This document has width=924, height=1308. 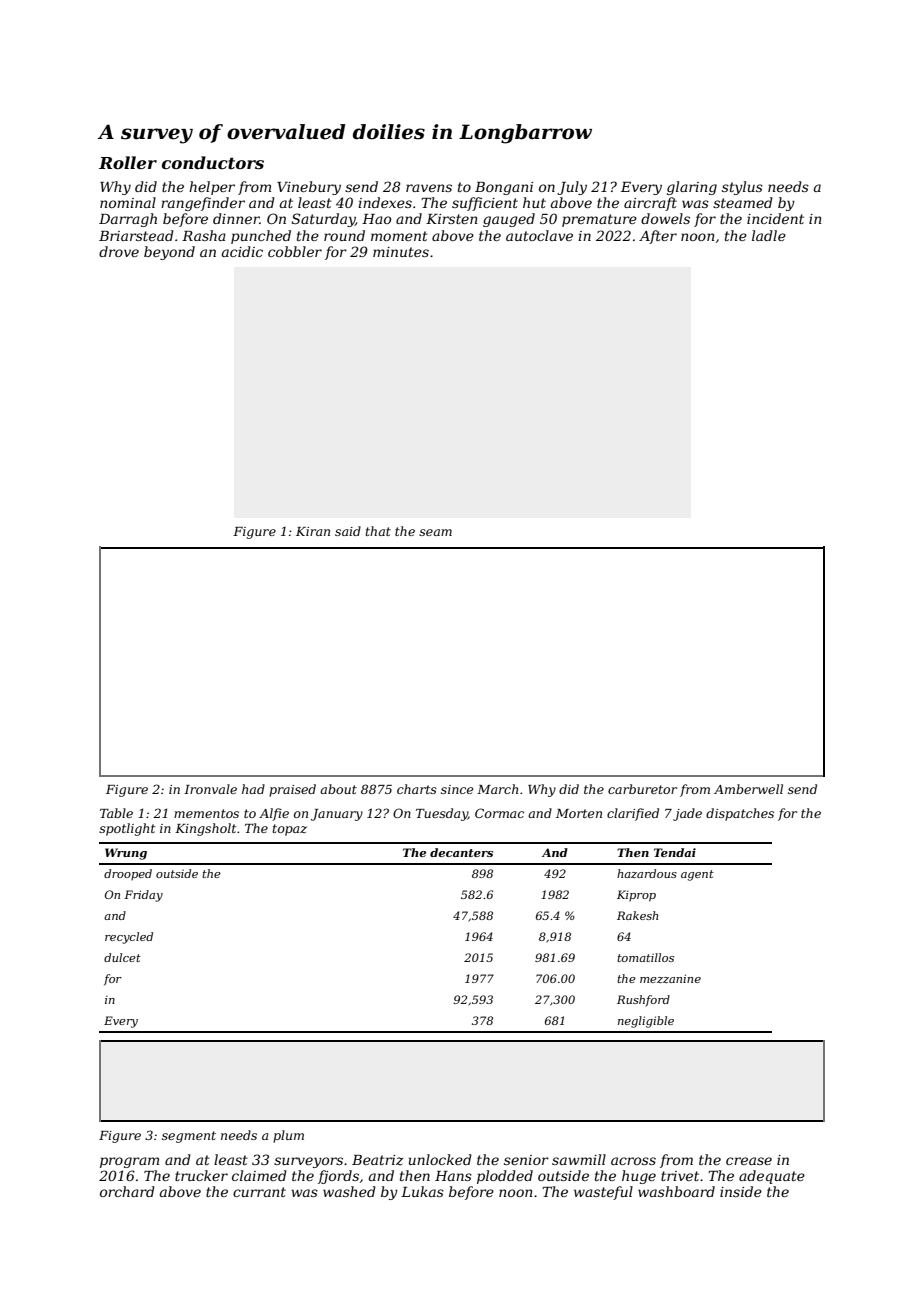 What do you see at coordinates (599, 220) in the document?
I see `premature` at bounding box center [599, 220].
